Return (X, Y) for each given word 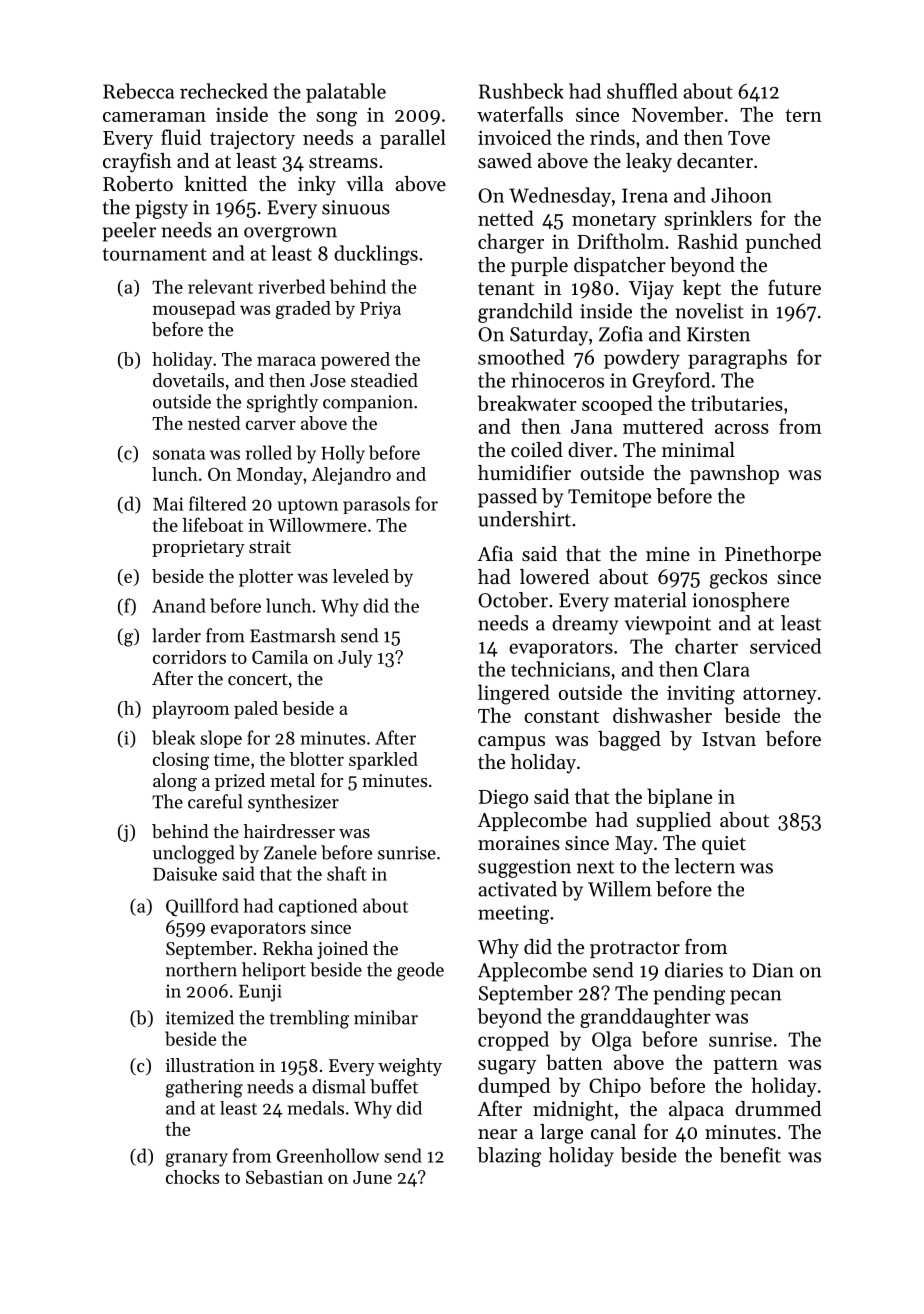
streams (343, 162)
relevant (220, 286)
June (372, 1177)
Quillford (202, 907)
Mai (168, 504)
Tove (749, 138)
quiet (724, 845)
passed (507, 498)
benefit (750, 1155)
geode (420, 971)
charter (706, 646)
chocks (192, 1177)
